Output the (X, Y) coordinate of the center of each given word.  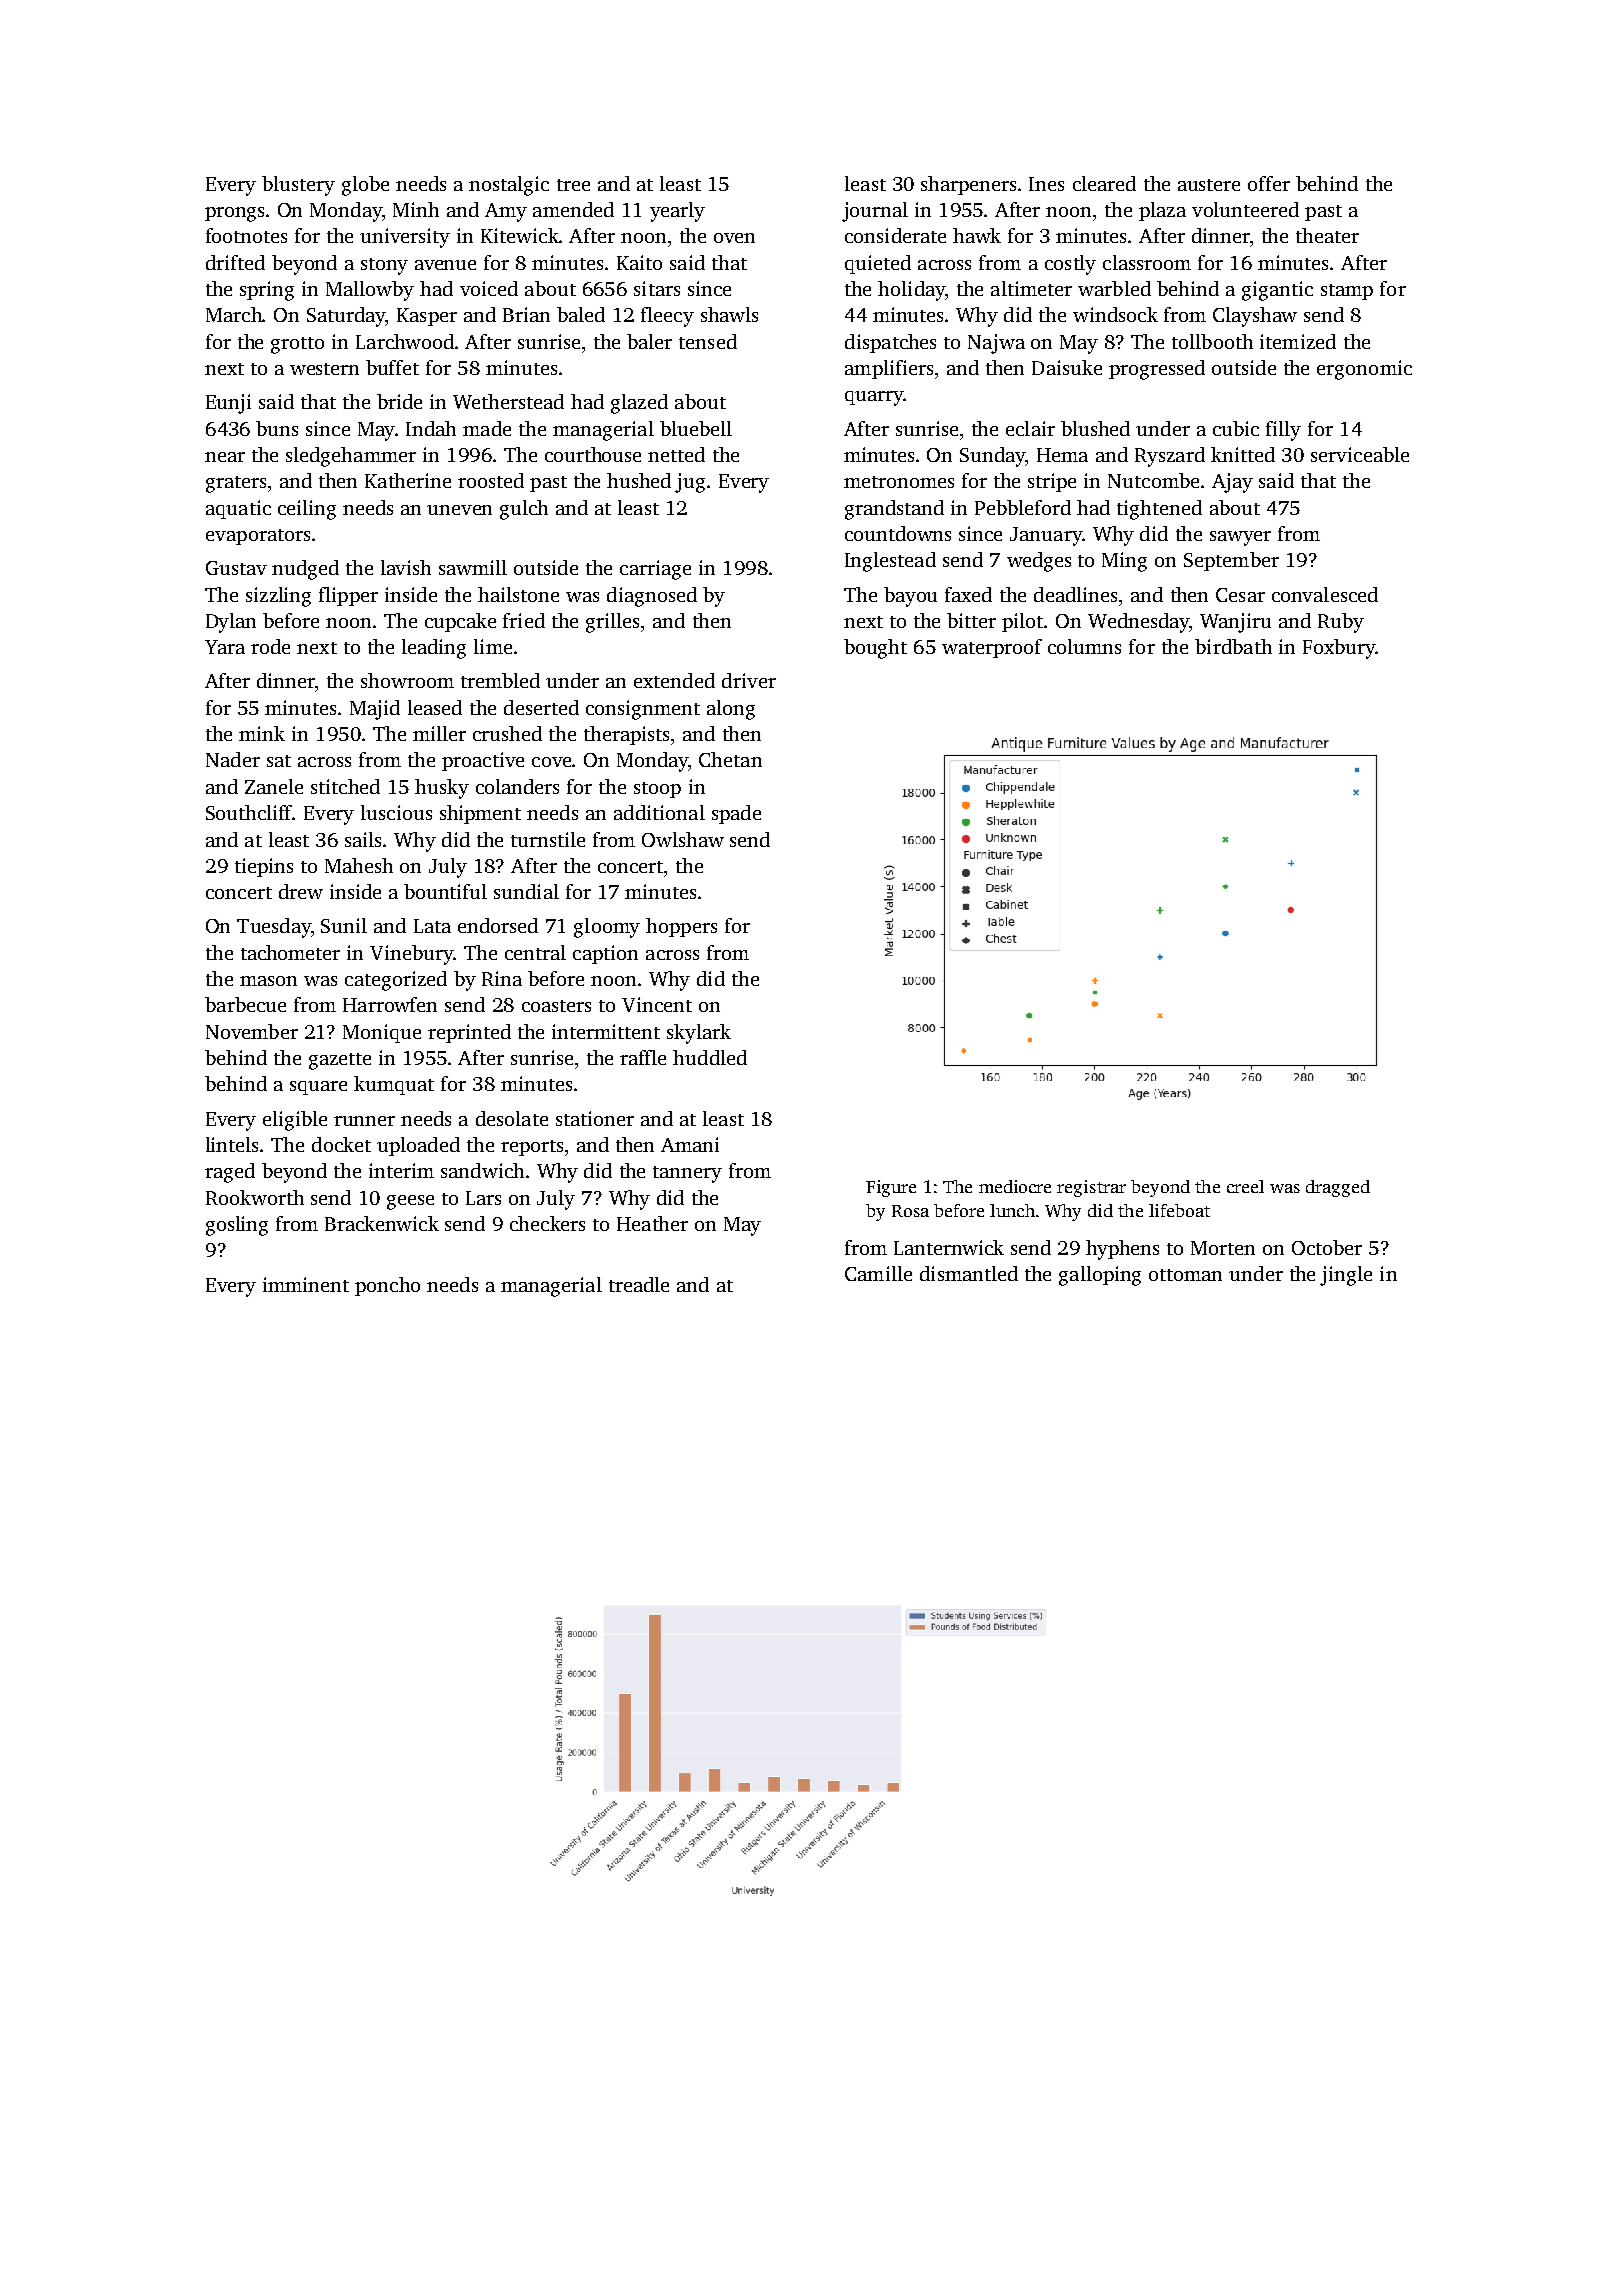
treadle (639, 1284)
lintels (232, 1144)
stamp (1347, 292)
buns (277, 428)
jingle (1346, 1276)
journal (875, 212)
